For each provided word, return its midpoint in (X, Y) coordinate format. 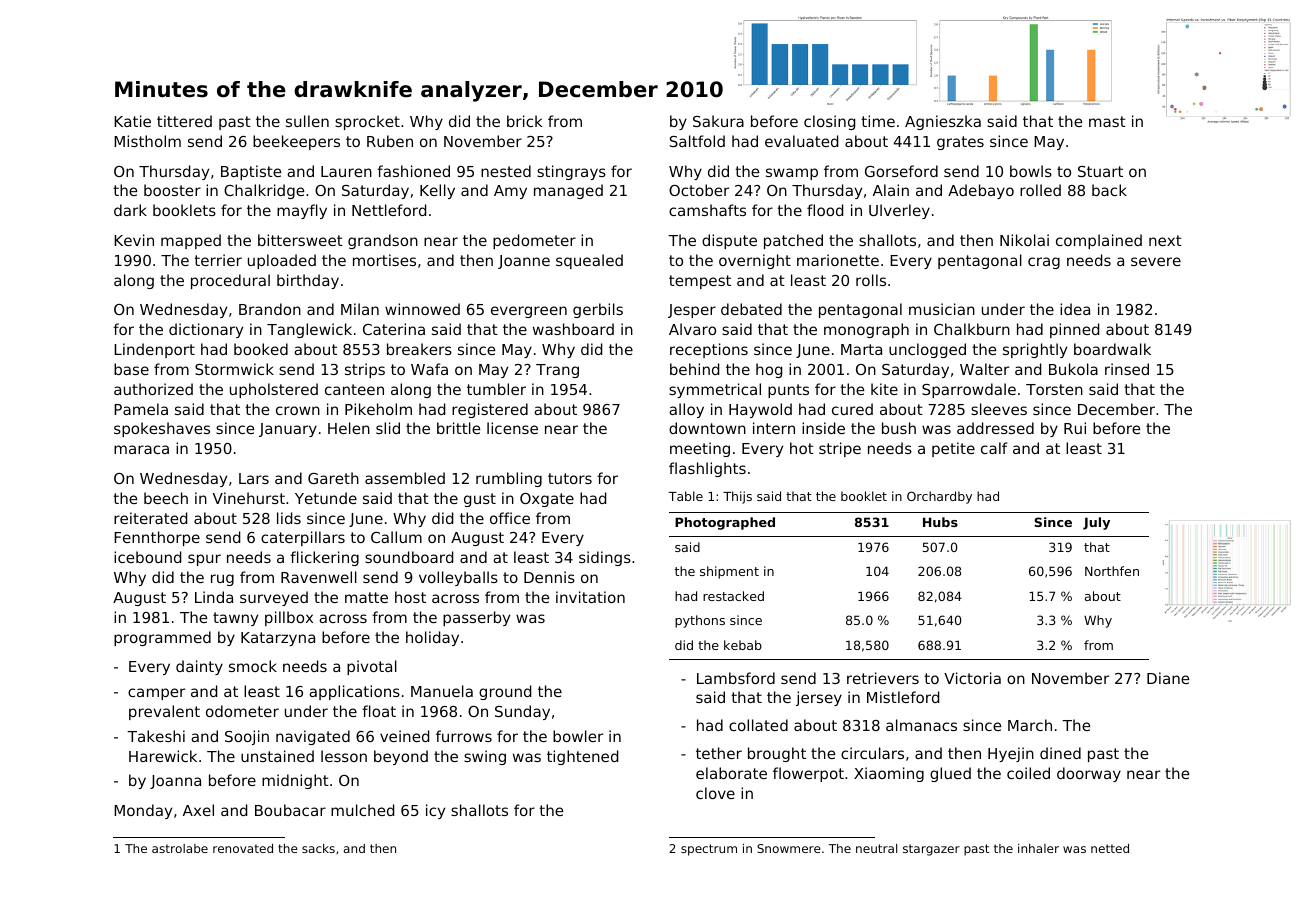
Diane (1168, 678)
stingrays (571, 172)
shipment (729, 572)
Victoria (972, 678)
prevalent (164, 712)
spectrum (709, 850)
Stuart (1100, 171)
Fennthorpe (157, 538)
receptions (709, 350)
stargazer (931, 850)
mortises (384, 260)
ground (505, 692)
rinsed (1127, 369)
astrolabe (180, 848)
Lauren (346, 171)
